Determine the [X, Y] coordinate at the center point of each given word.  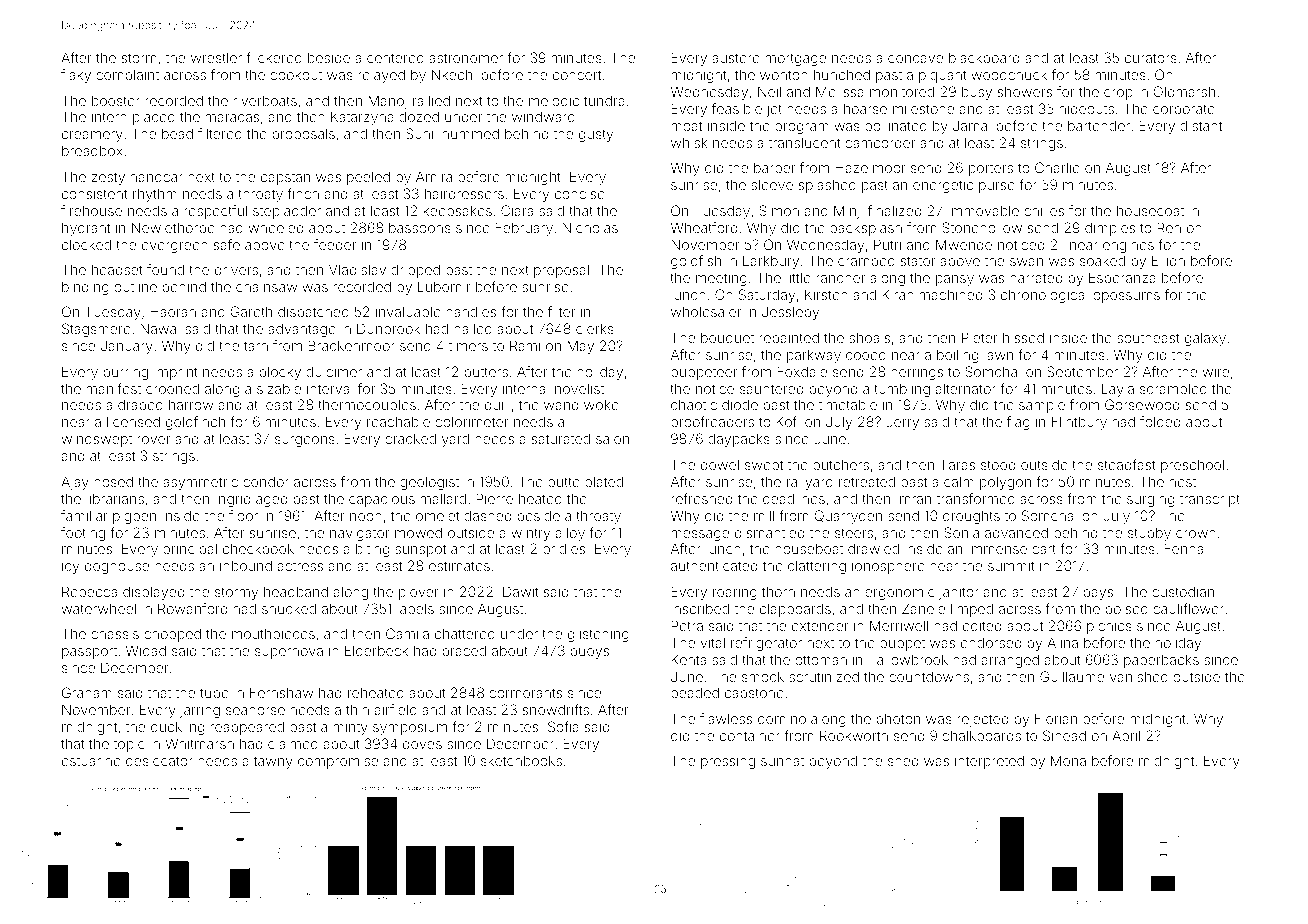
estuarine [91, 761]
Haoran [173, 312]
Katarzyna [362, 118]
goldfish [696, 262]
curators [1151, 58]
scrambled [1173, 388]
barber [775, 167]
